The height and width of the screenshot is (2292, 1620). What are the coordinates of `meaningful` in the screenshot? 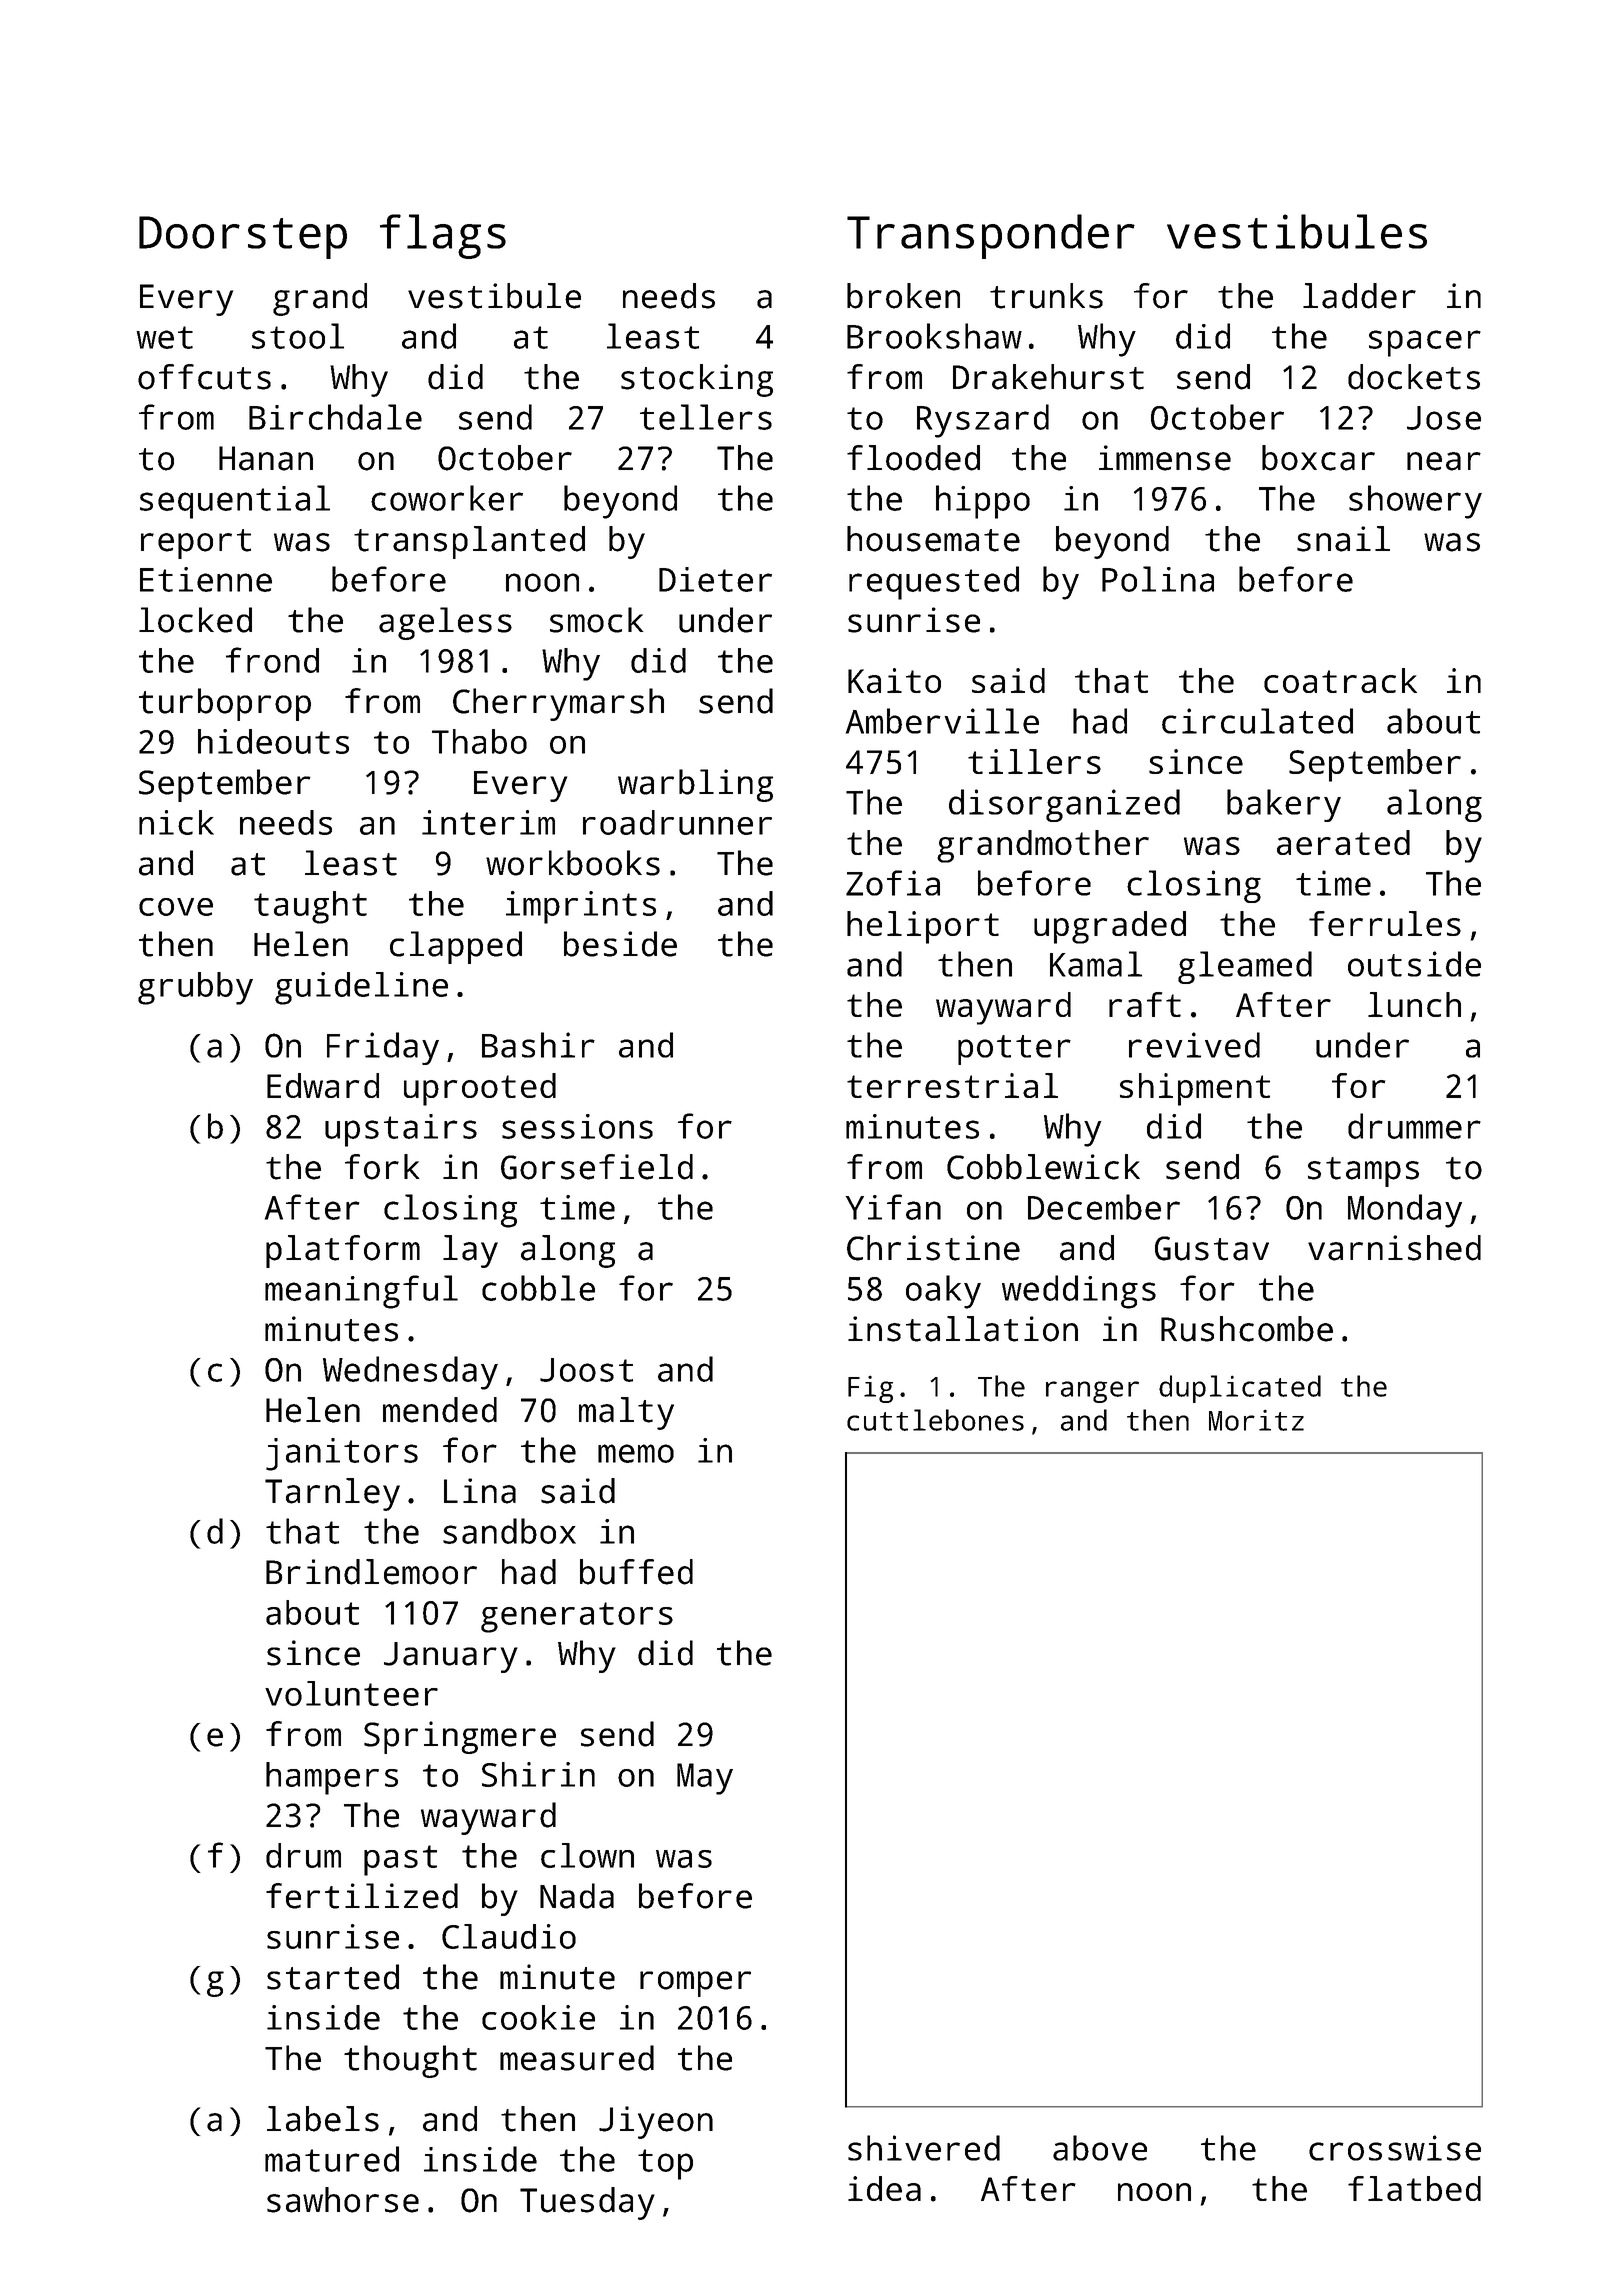 It's located at (361, 1292).
